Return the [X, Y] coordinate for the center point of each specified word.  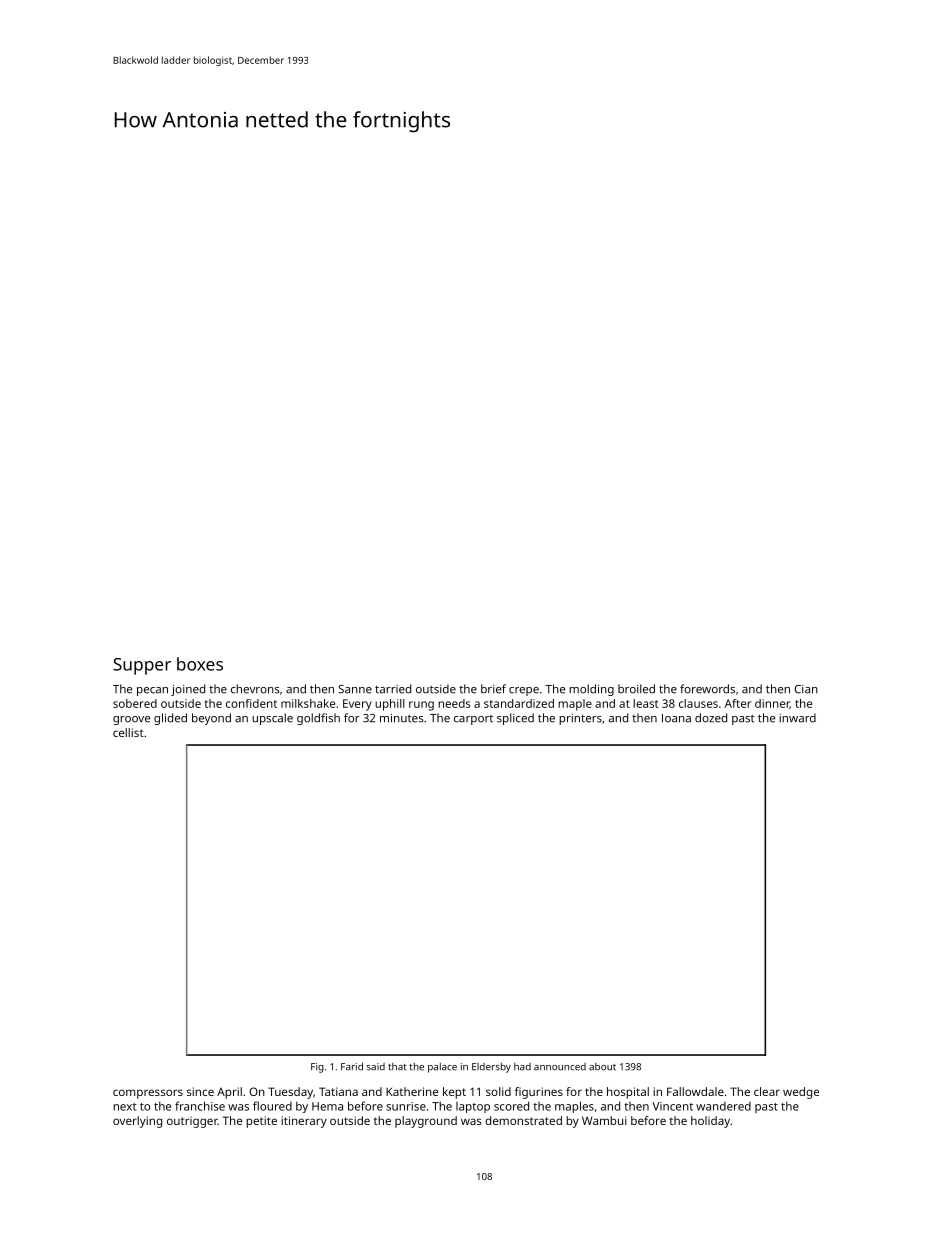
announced [560, 1067]
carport [473, 720]
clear [767, 1091]
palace [442, 1068]
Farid [352, 1066]
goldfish [318, 719]
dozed [711, 718]
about [602, 1067]
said [376, 1067]
